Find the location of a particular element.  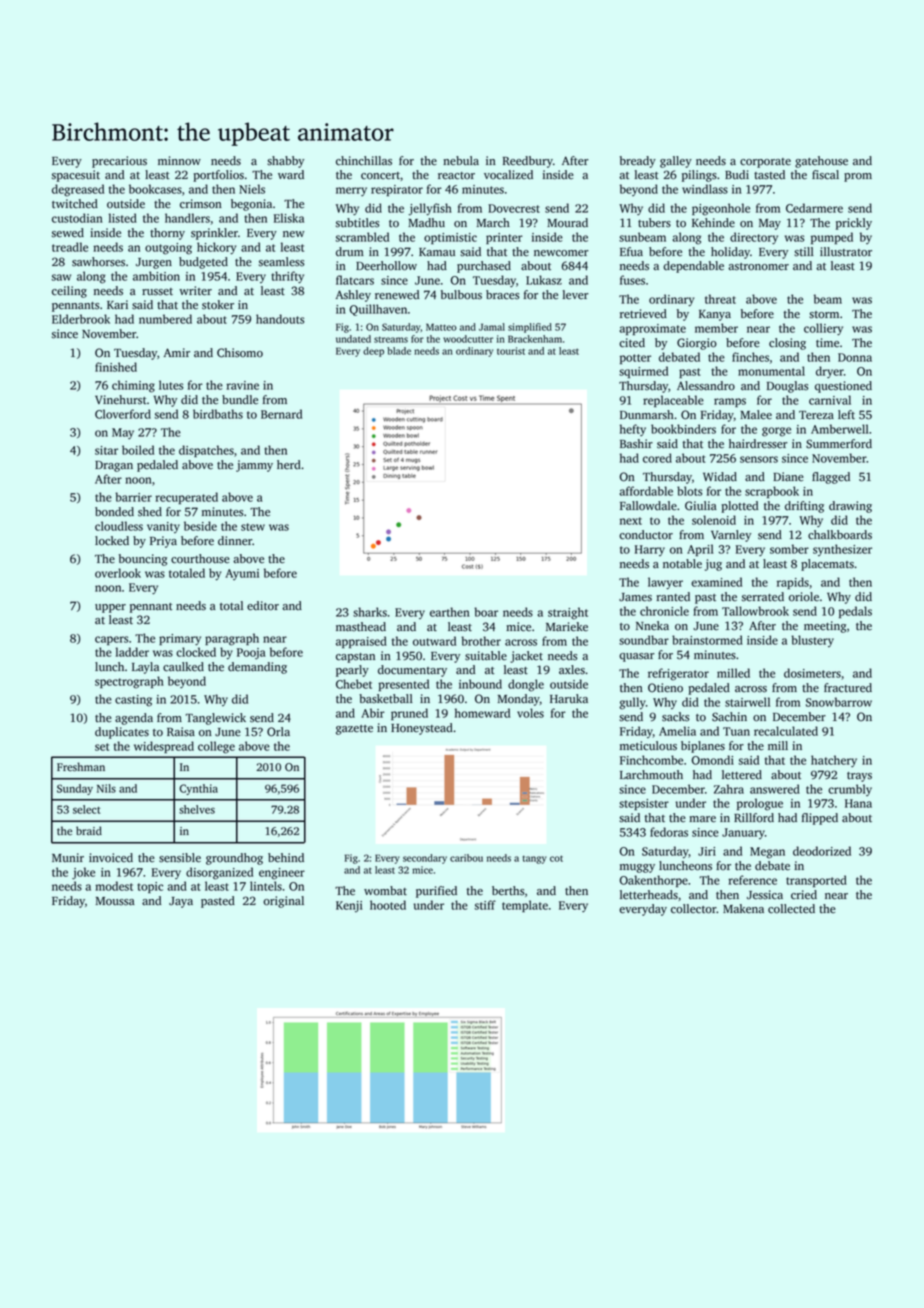

Tereza is located at coordinates (816, 415).
